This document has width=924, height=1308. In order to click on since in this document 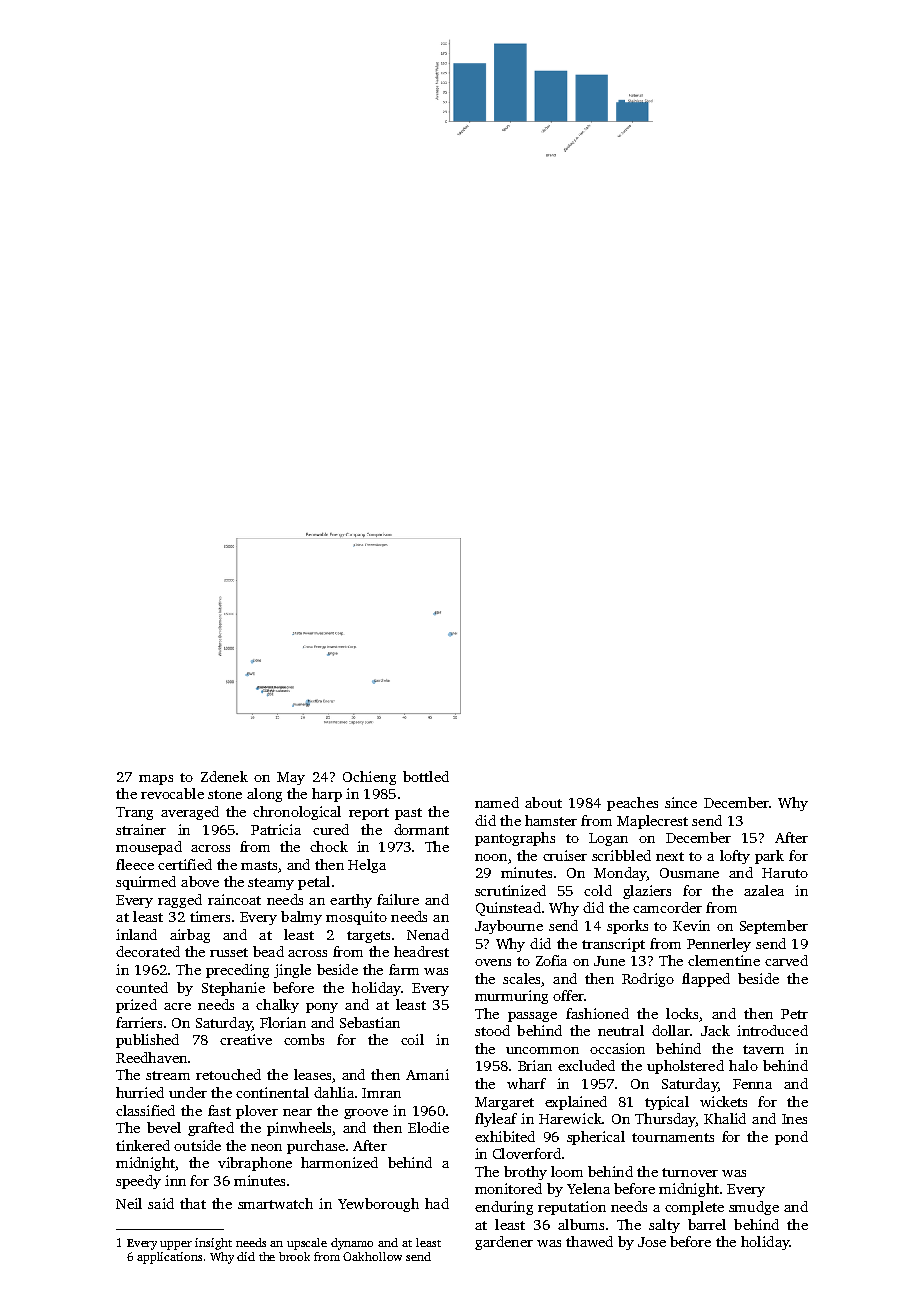, I will do `click(681, 802)`.
